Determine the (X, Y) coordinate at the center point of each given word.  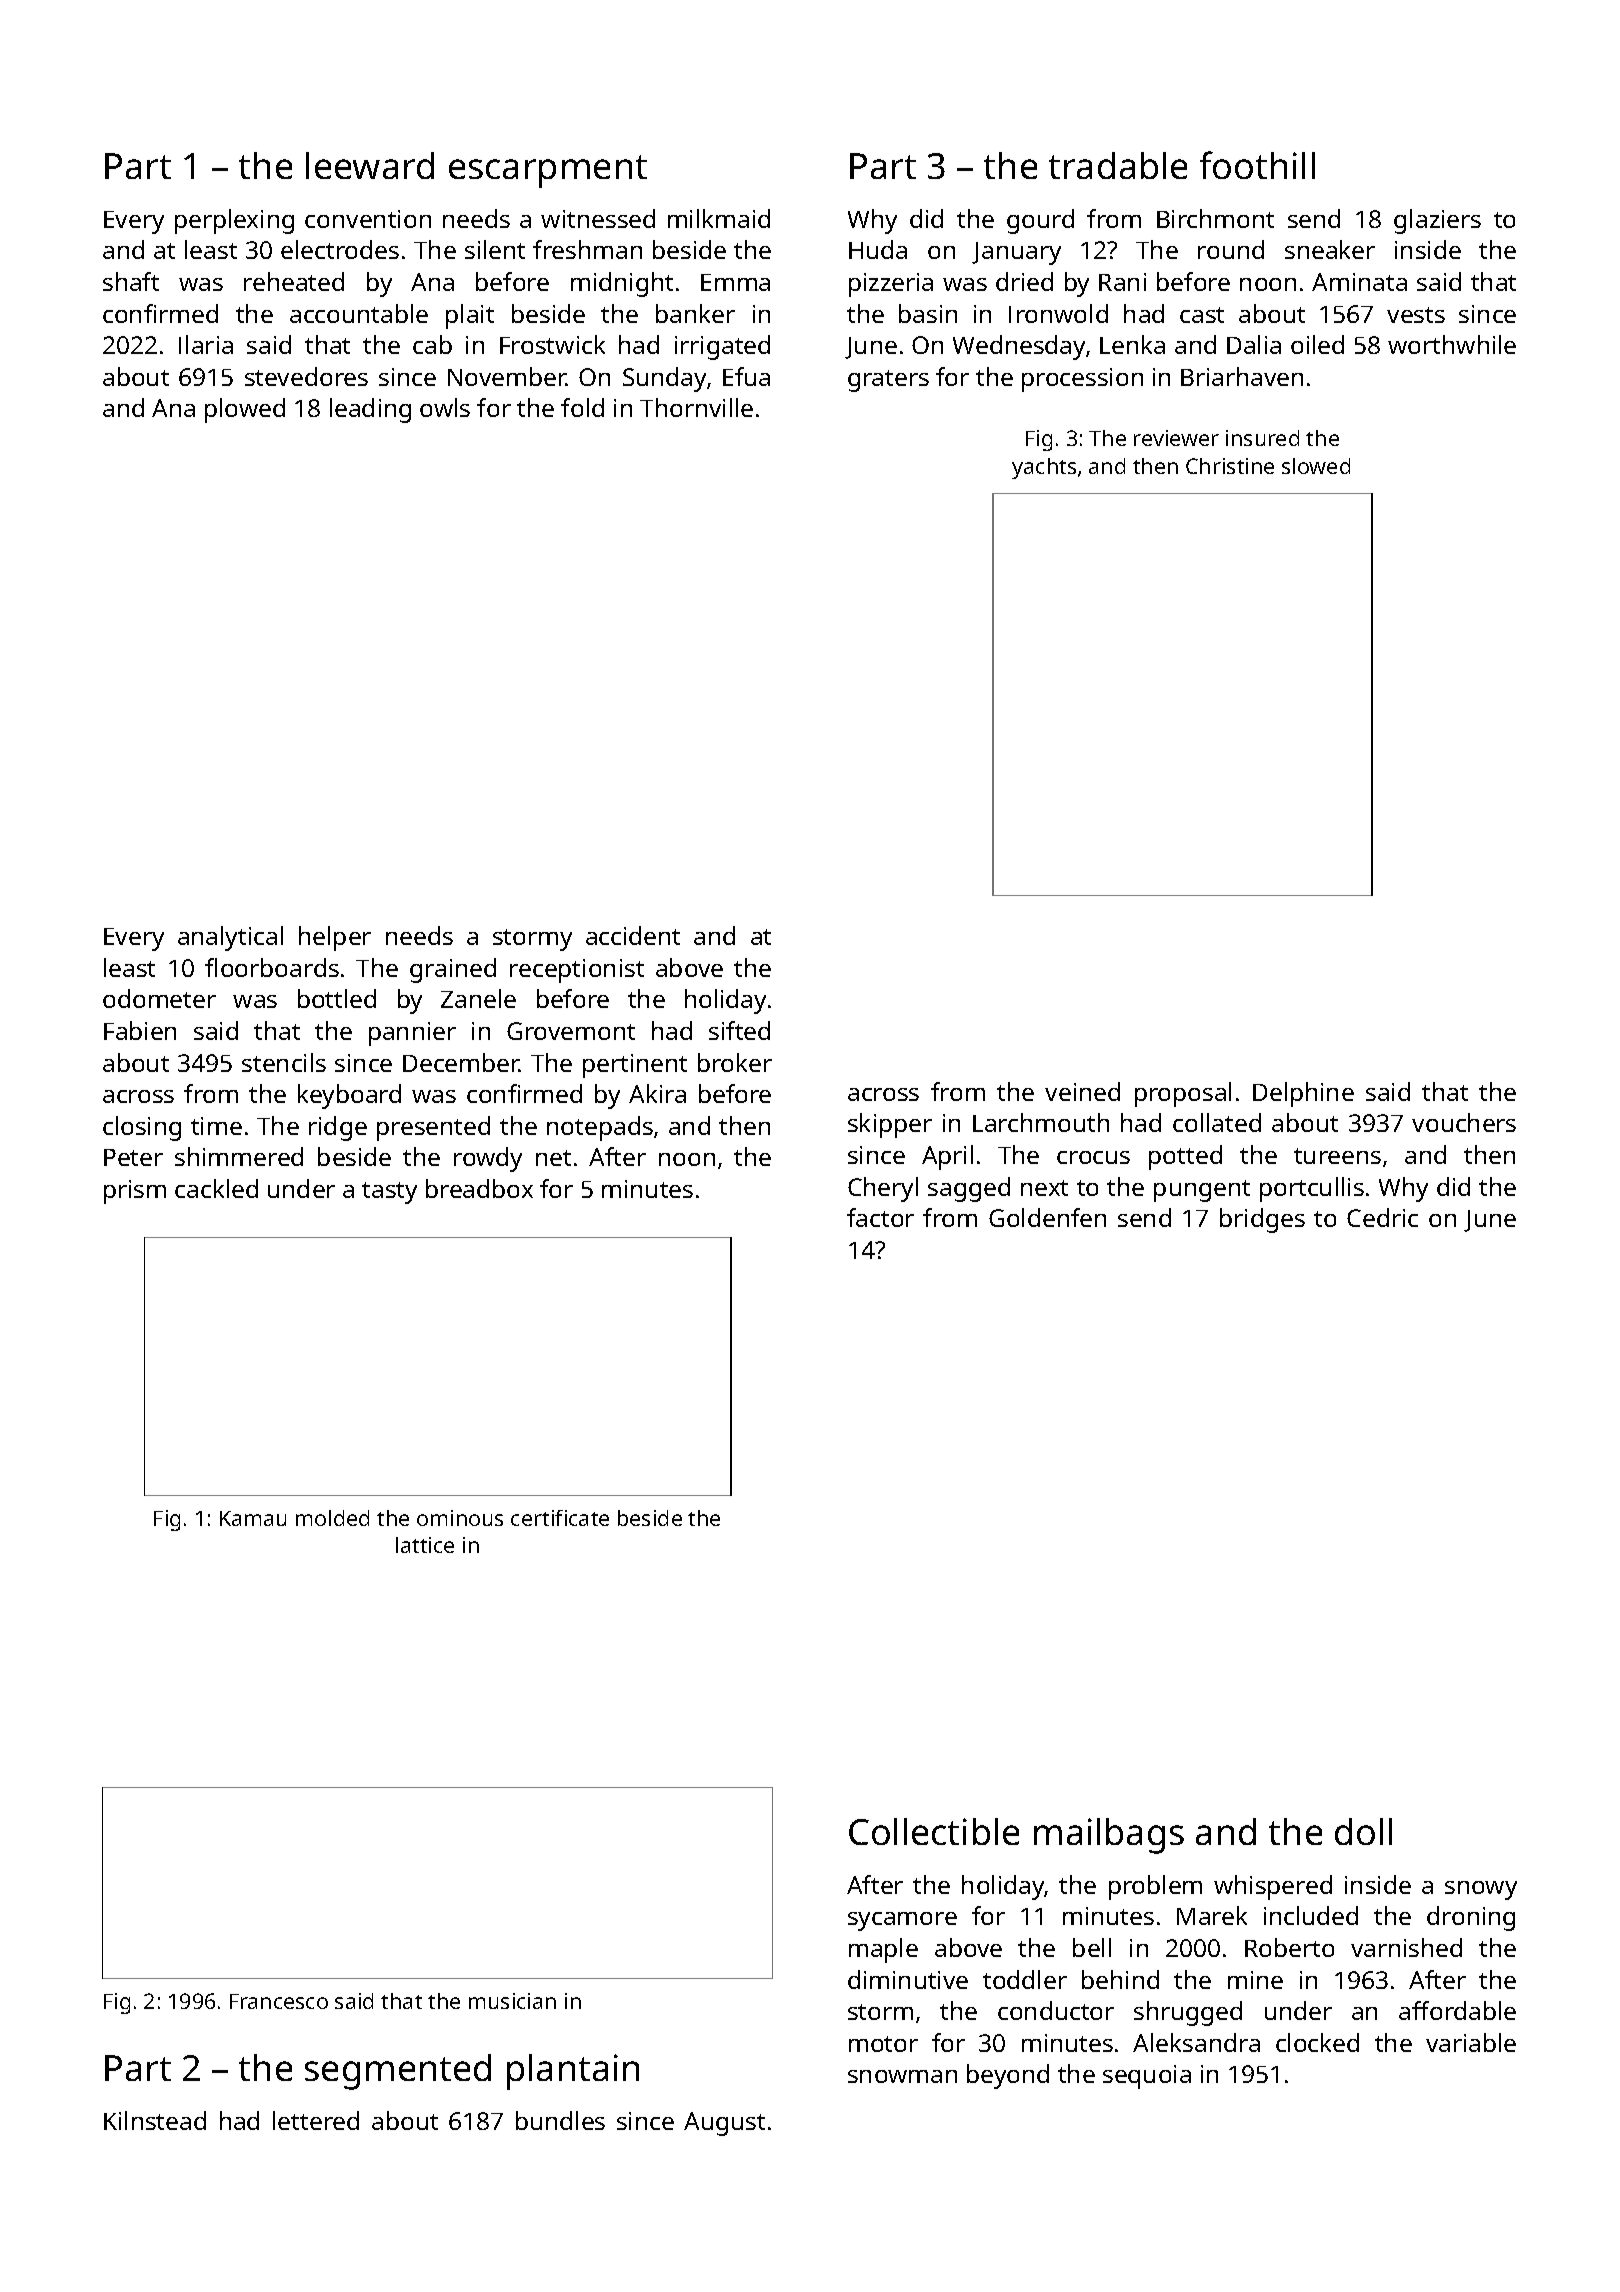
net (553, 1158)
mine (1255, 1980)
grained (453, 970)
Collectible (934, 1831)
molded (332, 1518)
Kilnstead (155, 2120)
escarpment (548, 171)
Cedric (1382, 1217)
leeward (370, 165)
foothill (1257, 165)
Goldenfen (1047, 1217)
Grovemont (571, 1031)
